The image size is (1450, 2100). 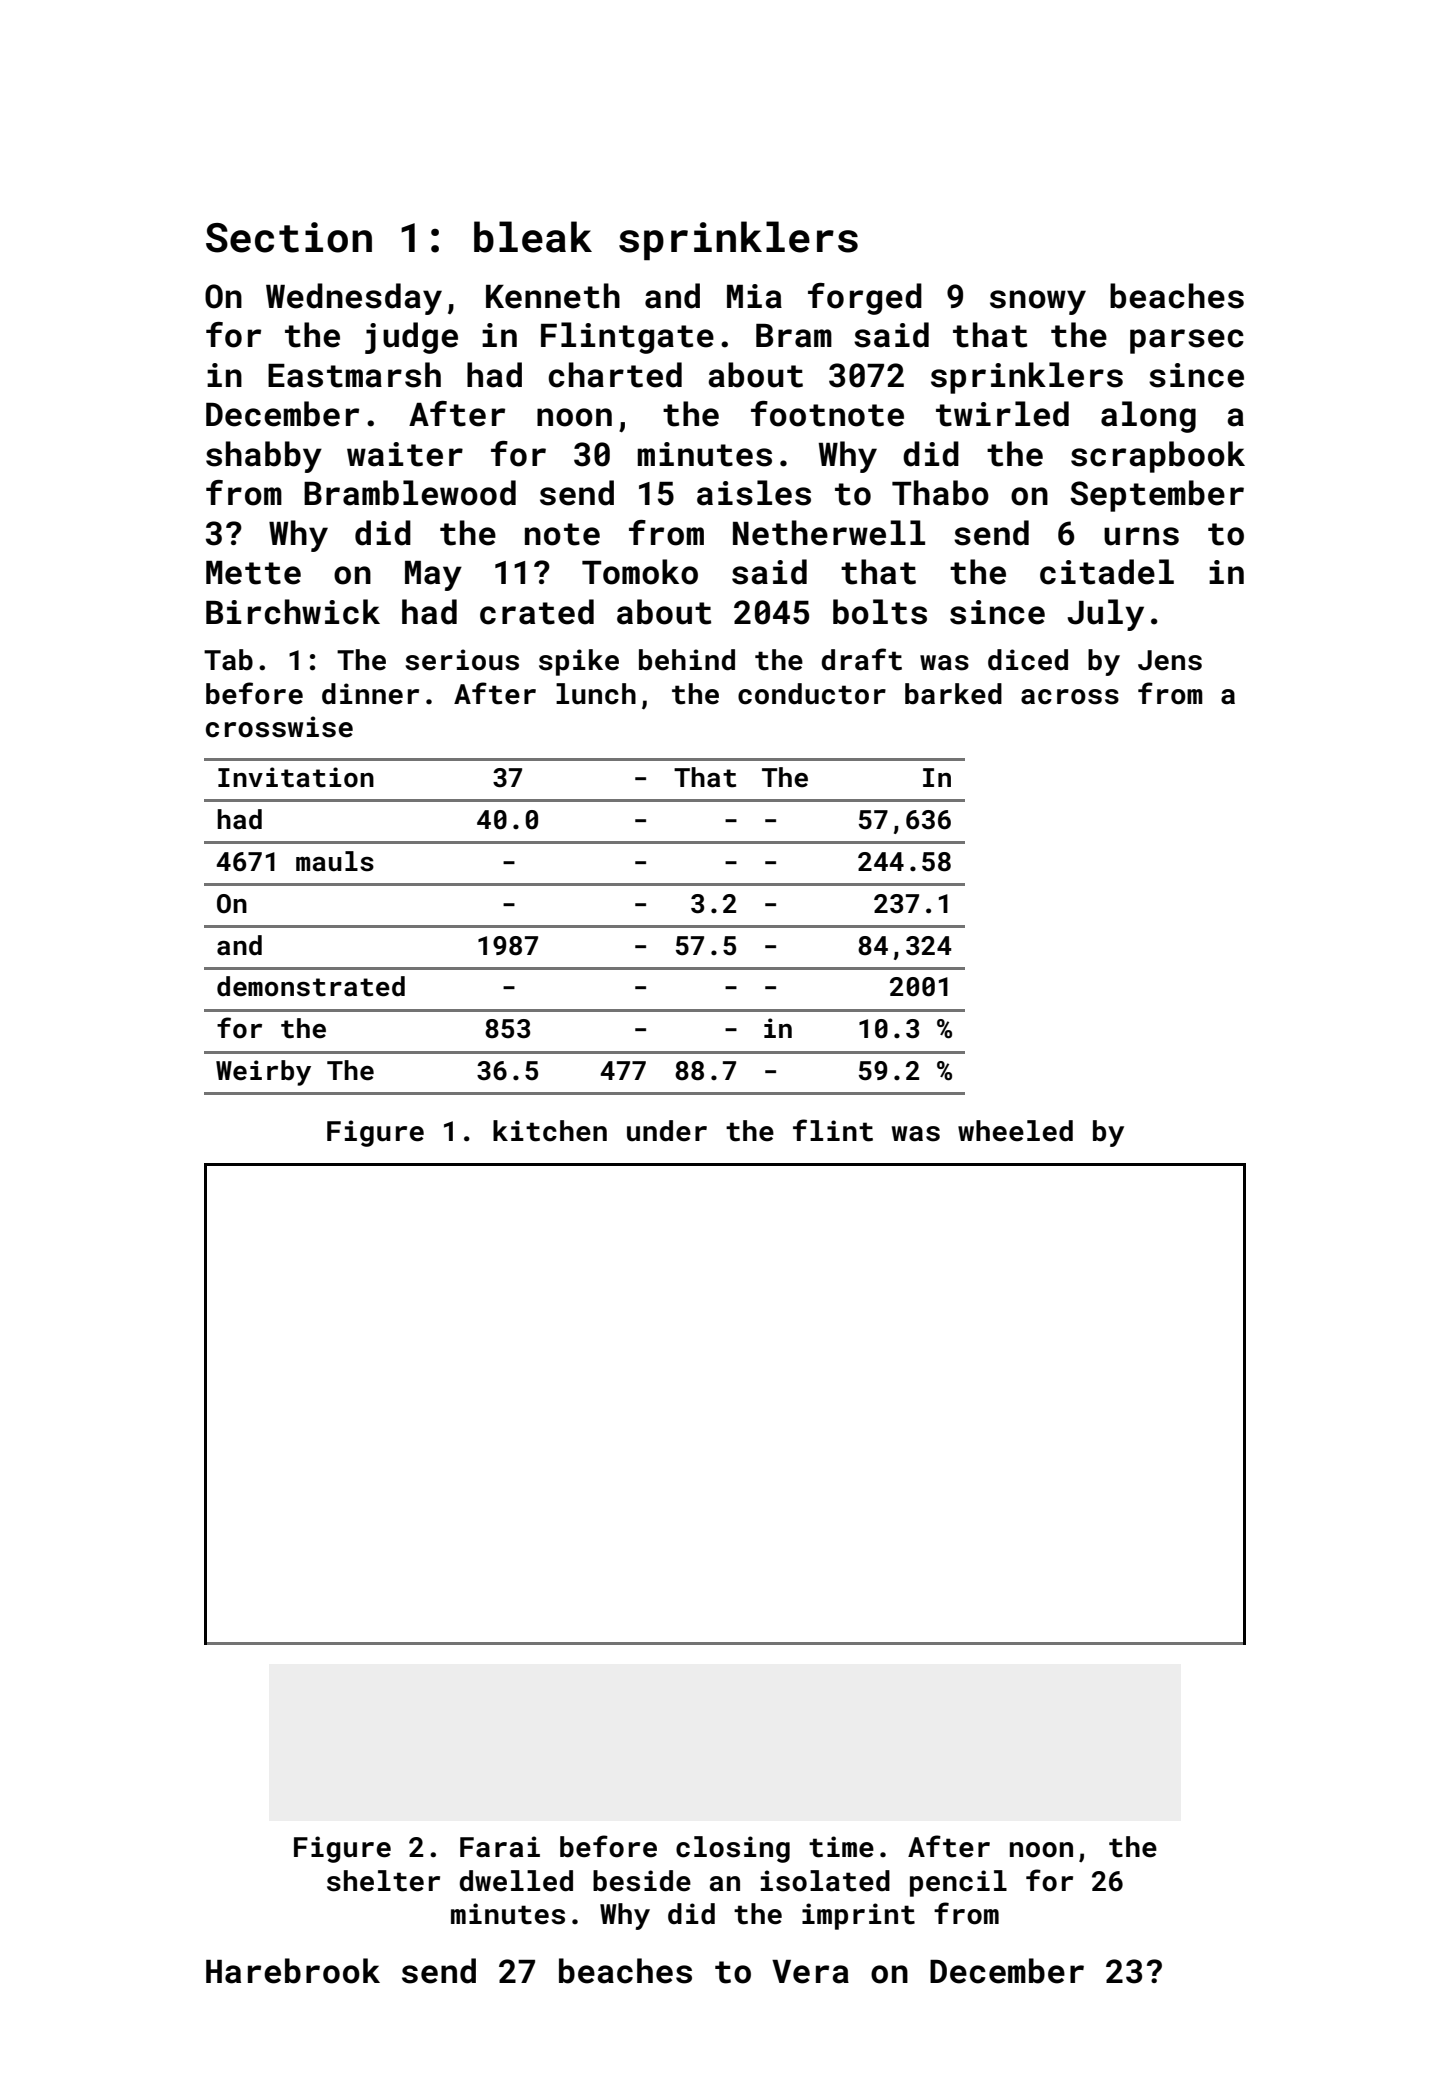 I want to click on behind, so click(x=687, y=660).
